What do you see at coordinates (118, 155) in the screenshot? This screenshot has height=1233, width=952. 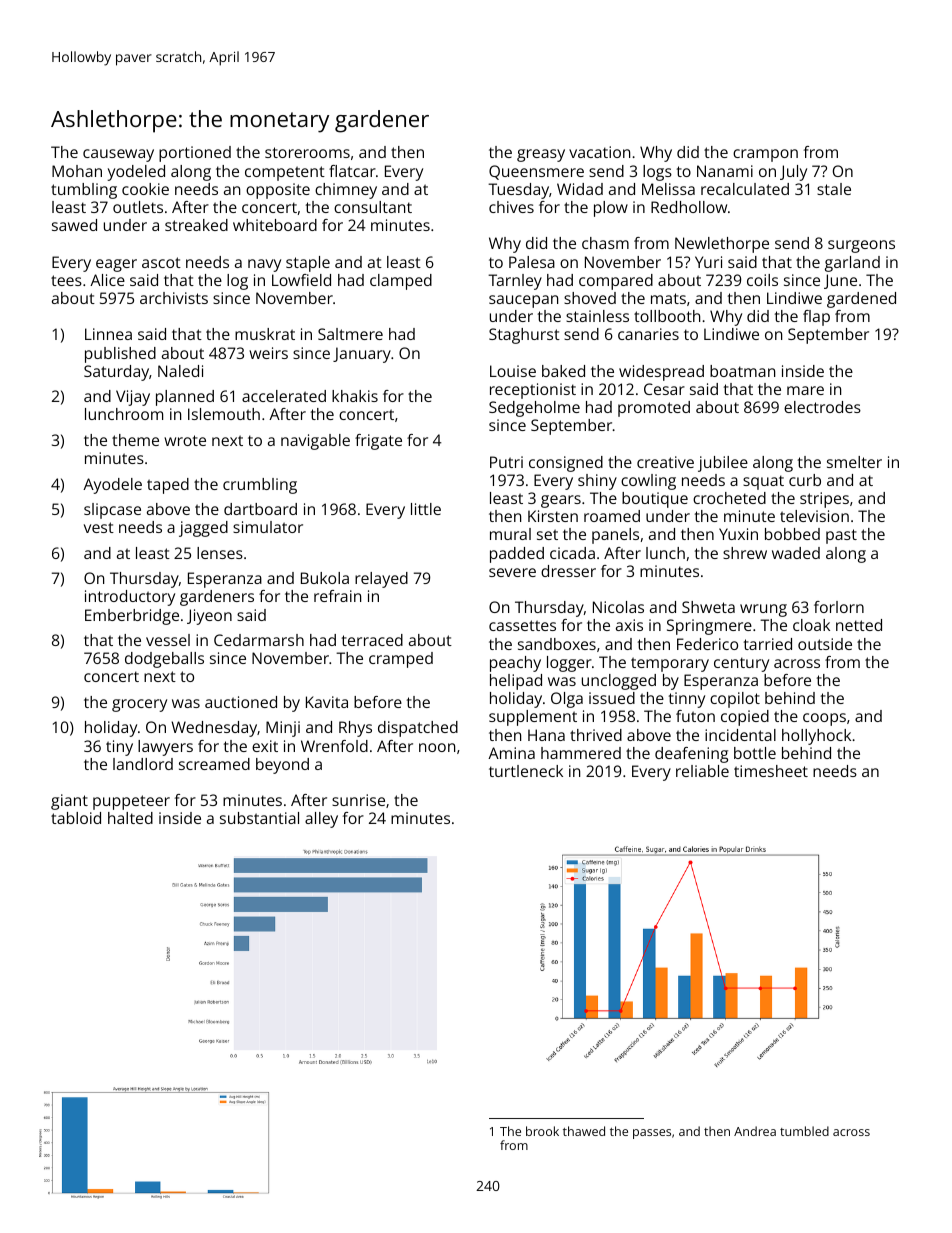 I see `causeway` at bounding box center [118, 155].
